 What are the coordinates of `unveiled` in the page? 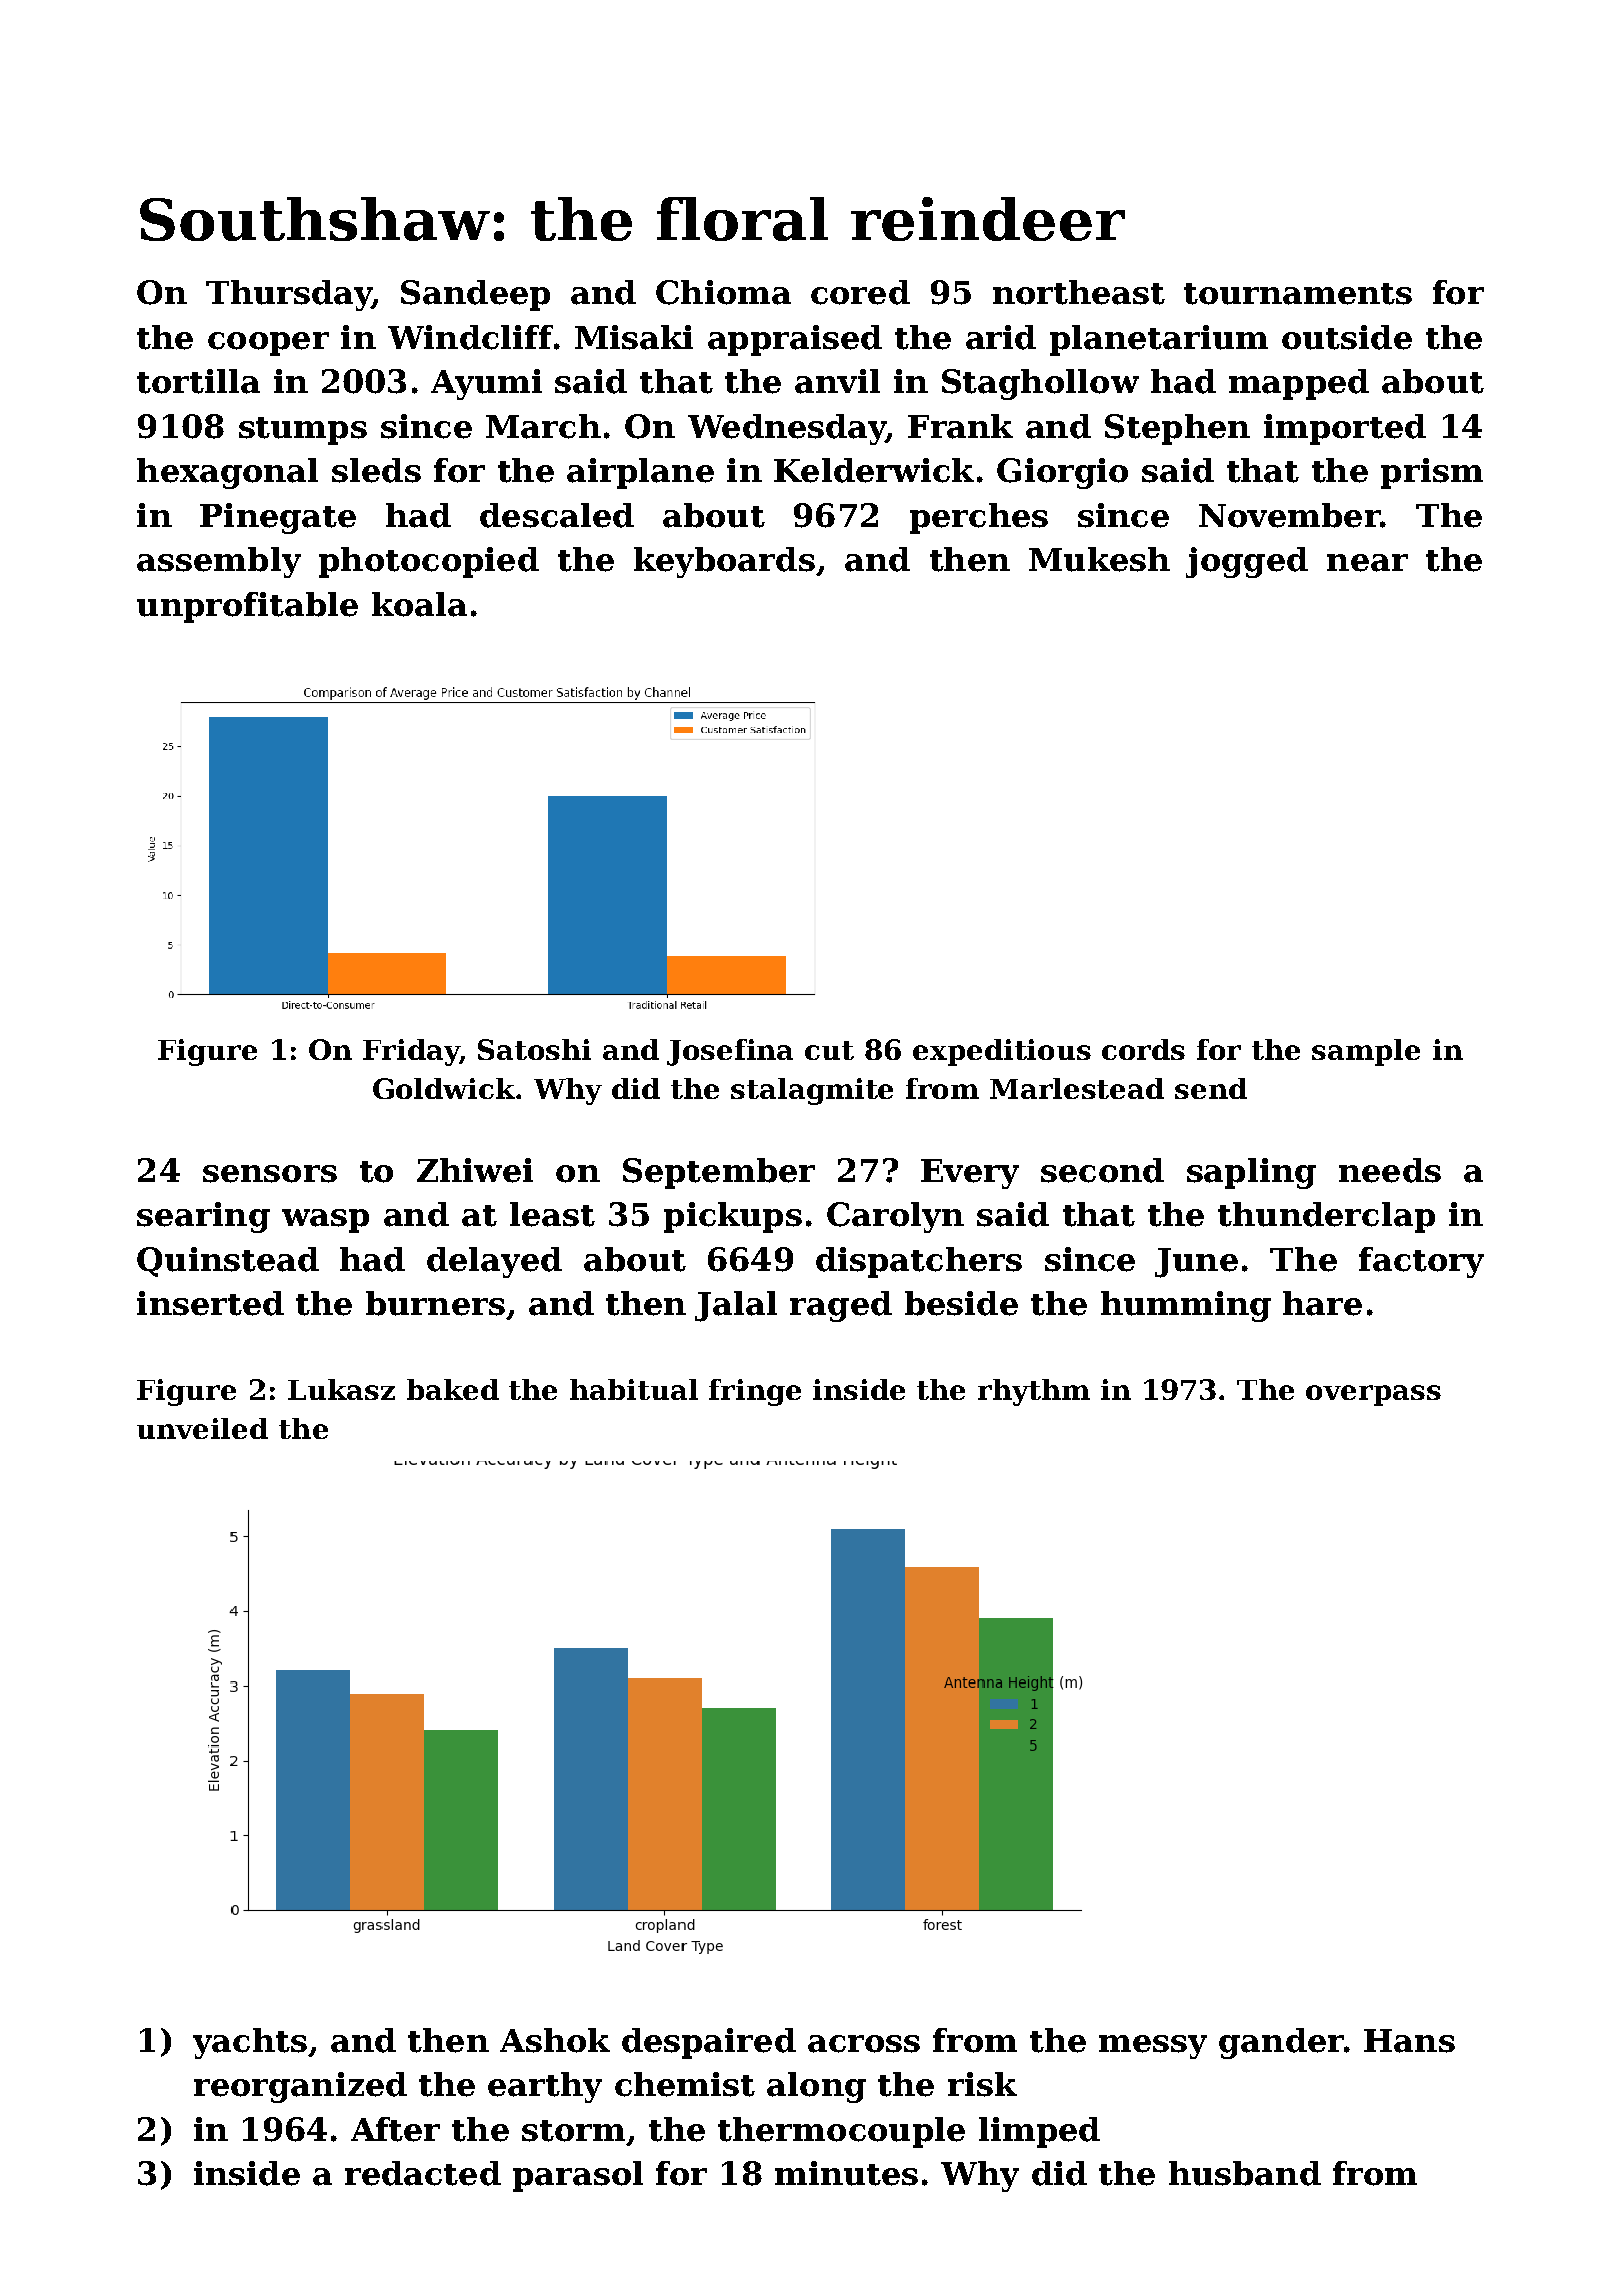 It's located at (202, 1428).
